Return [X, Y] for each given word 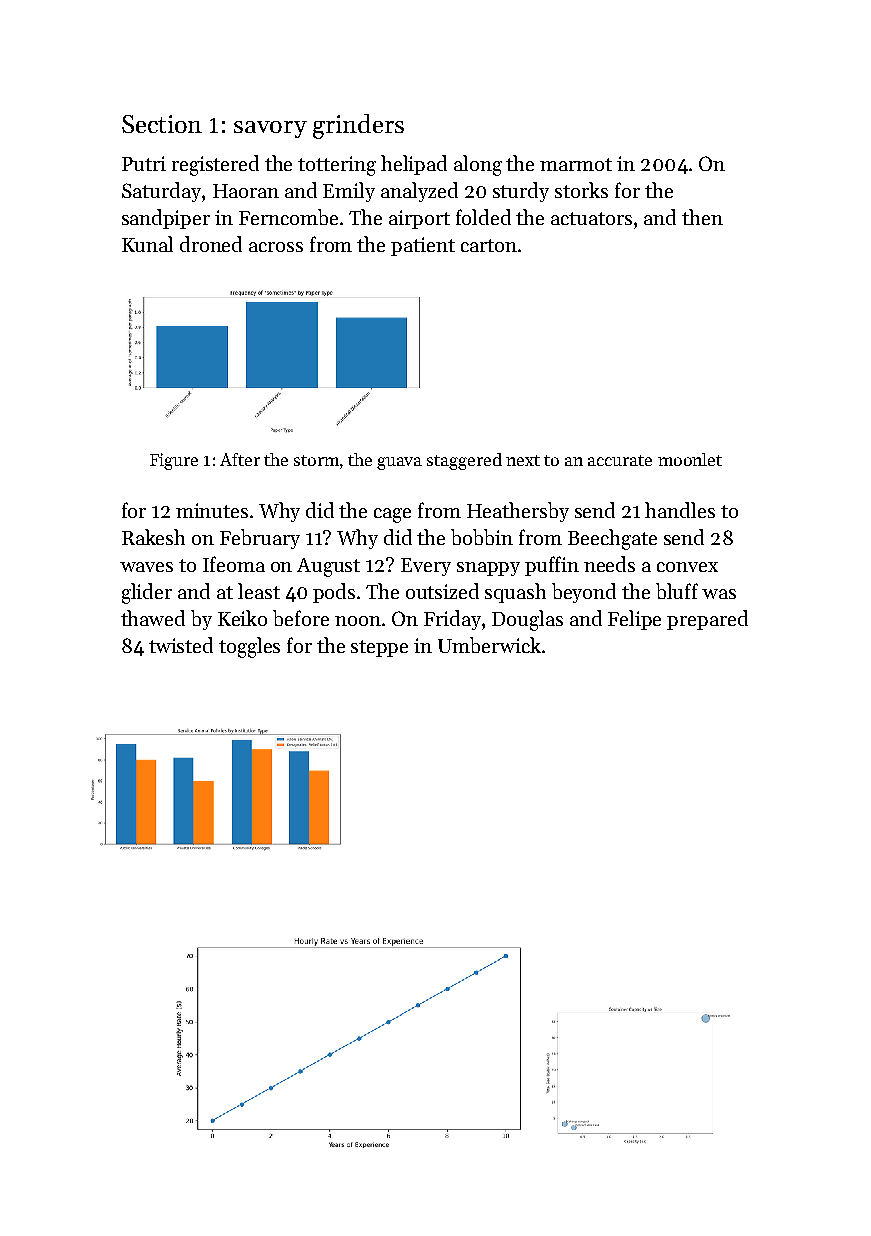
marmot [576, 164]
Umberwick [489, 645]
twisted [181, 645]
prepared [707, 620]
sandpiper [166, 219]
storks [581, 190]
